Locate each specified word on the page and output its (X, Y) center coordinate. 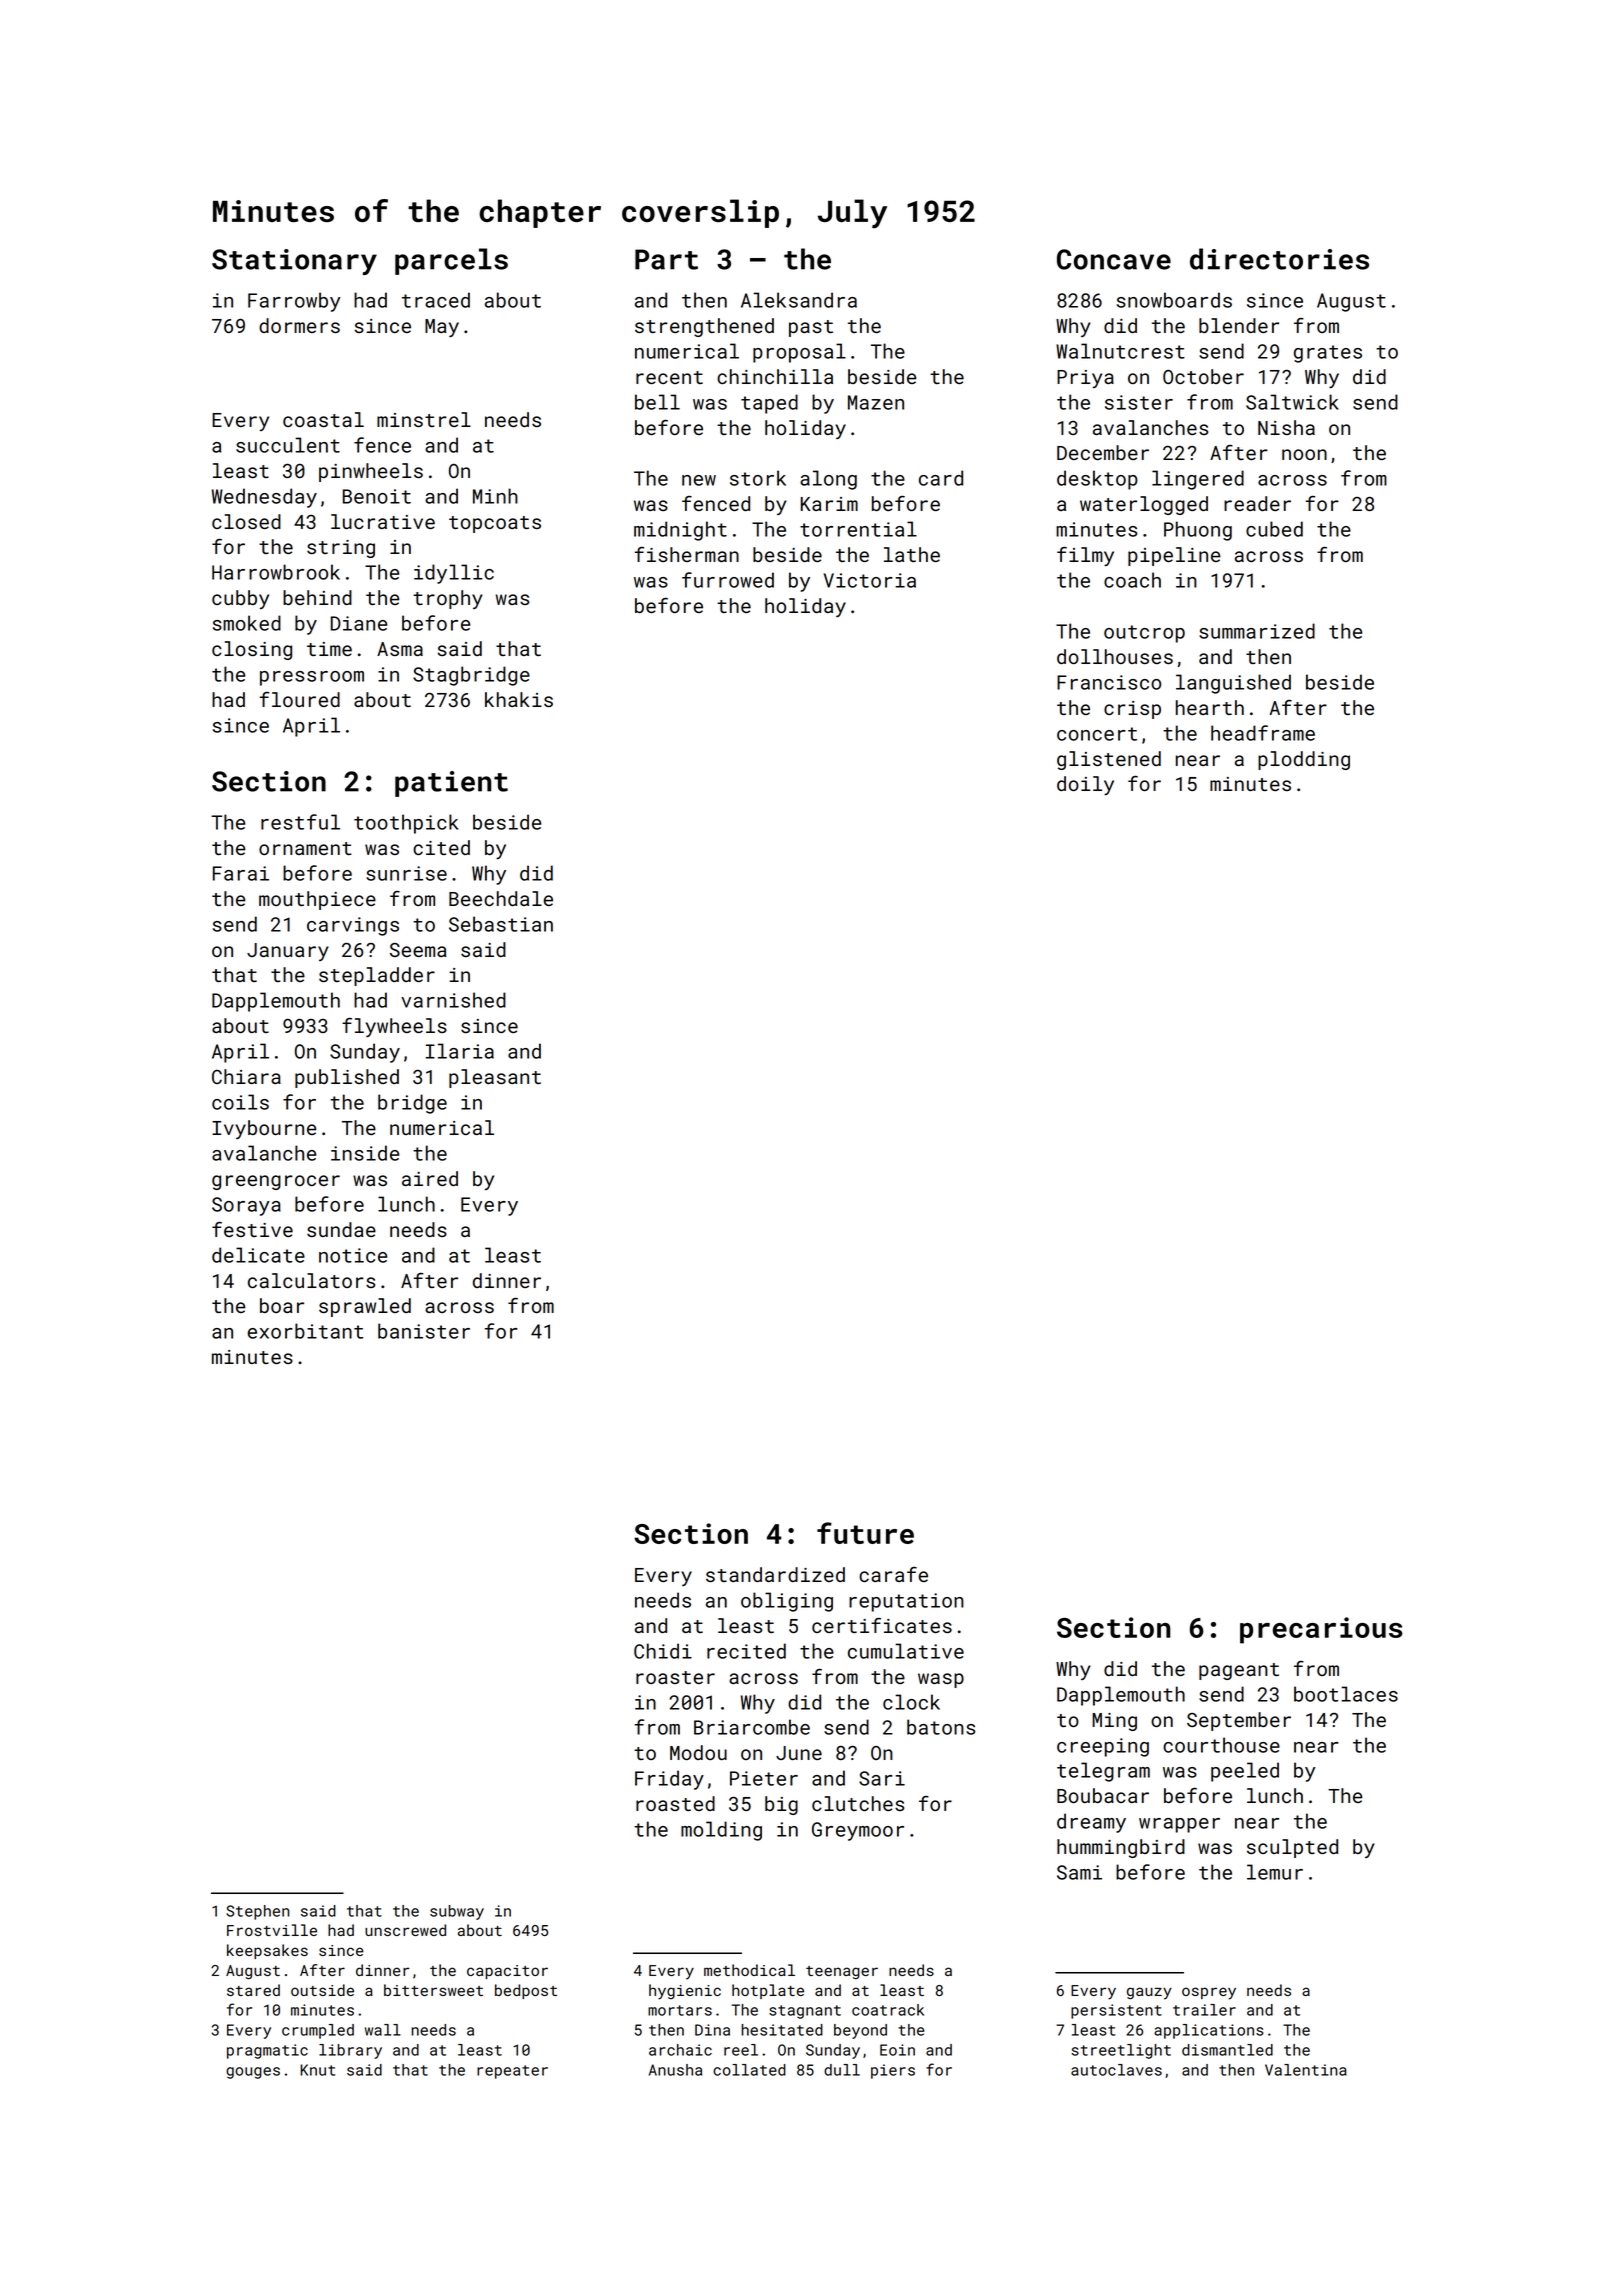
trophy (448, 599)
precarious (1321, 1630)
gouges (253, 2073)
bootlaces (1346, 1694)
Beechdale (501, 898)
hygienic (685, 1992)
